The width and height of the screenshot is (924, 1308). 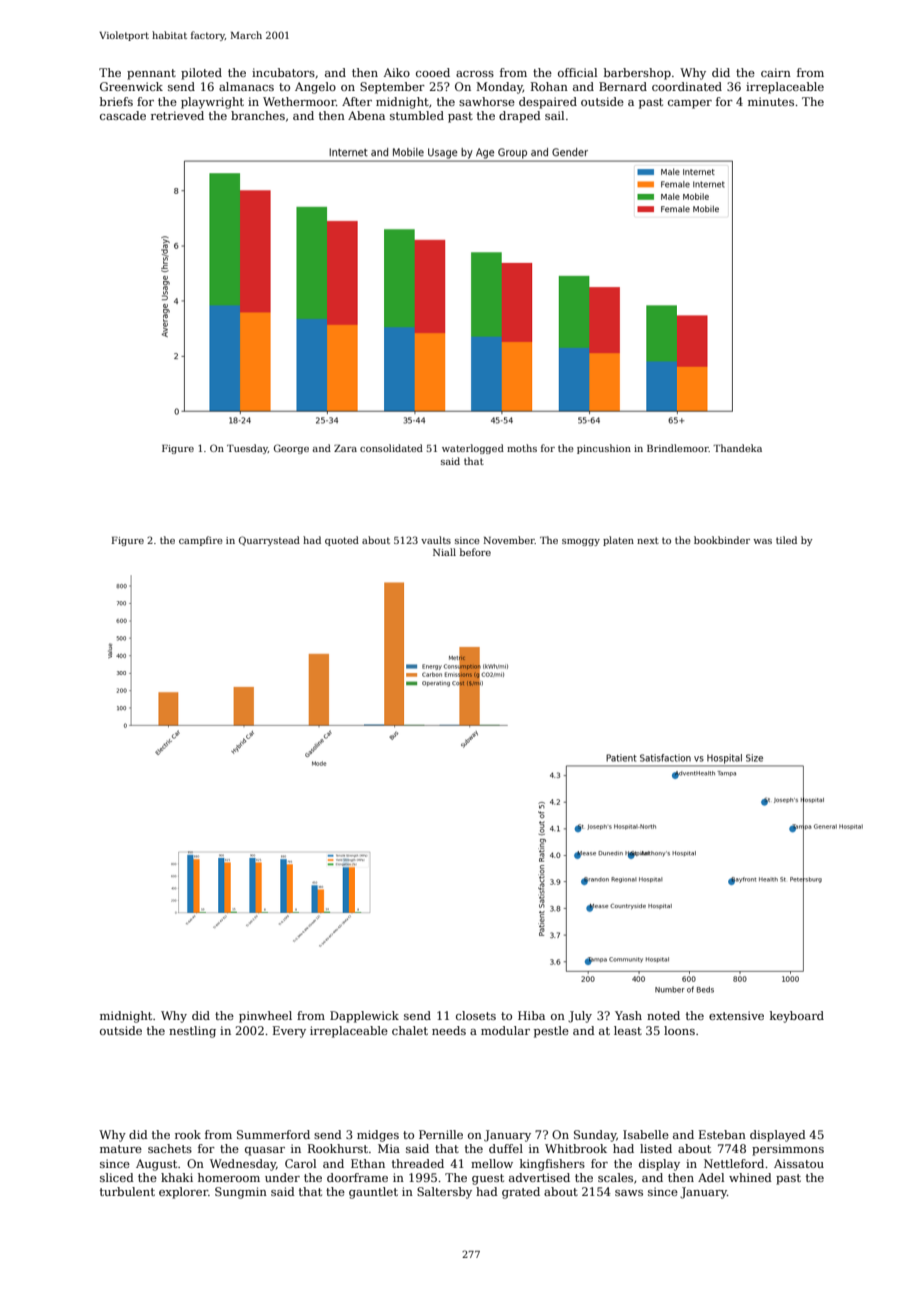 I want to click on smoggy, so click(x=581, y=542).
